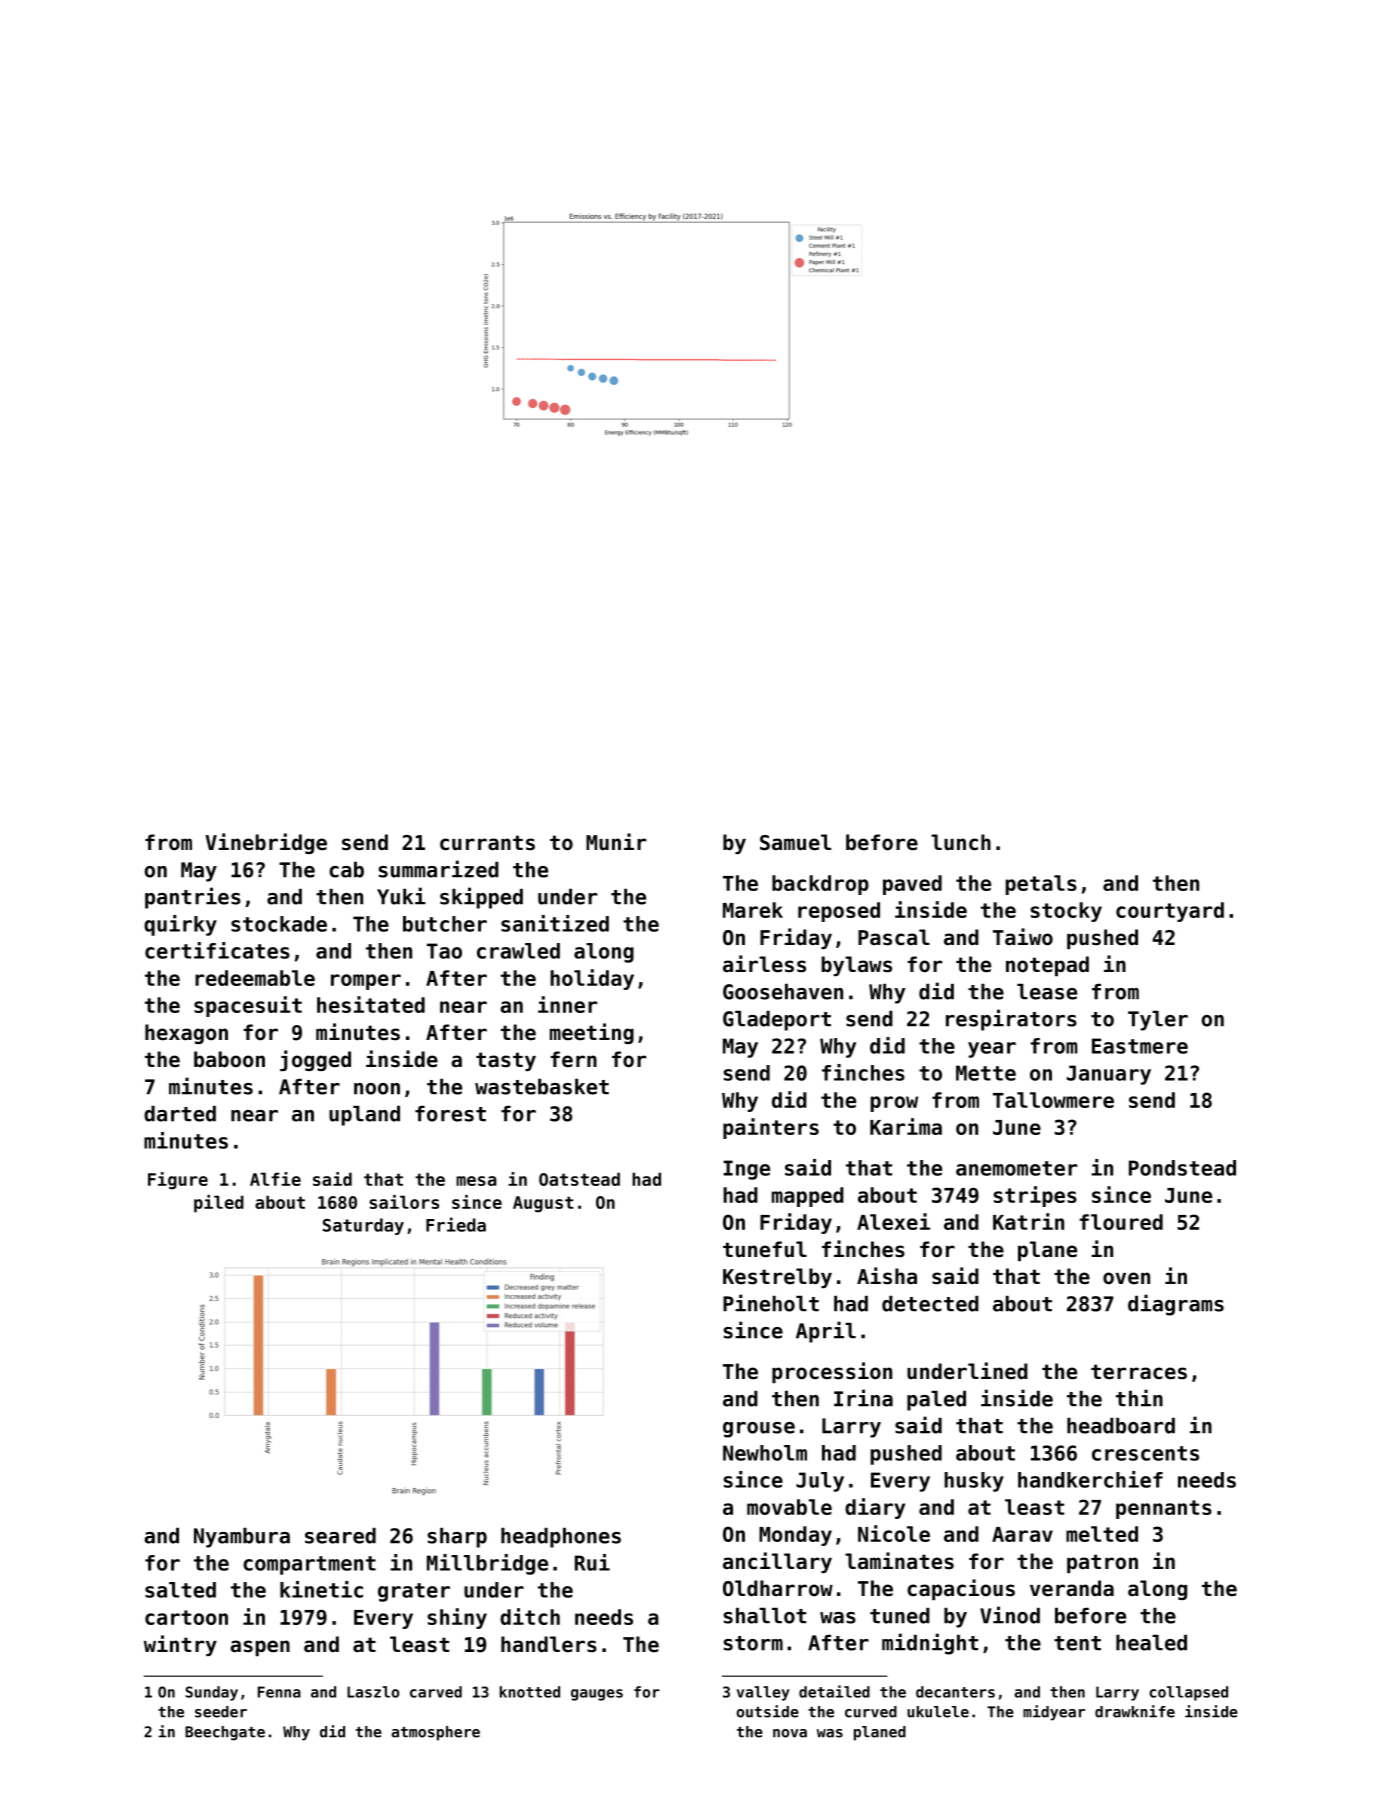  I want to click on drawknife, so click(1135, 1711).
